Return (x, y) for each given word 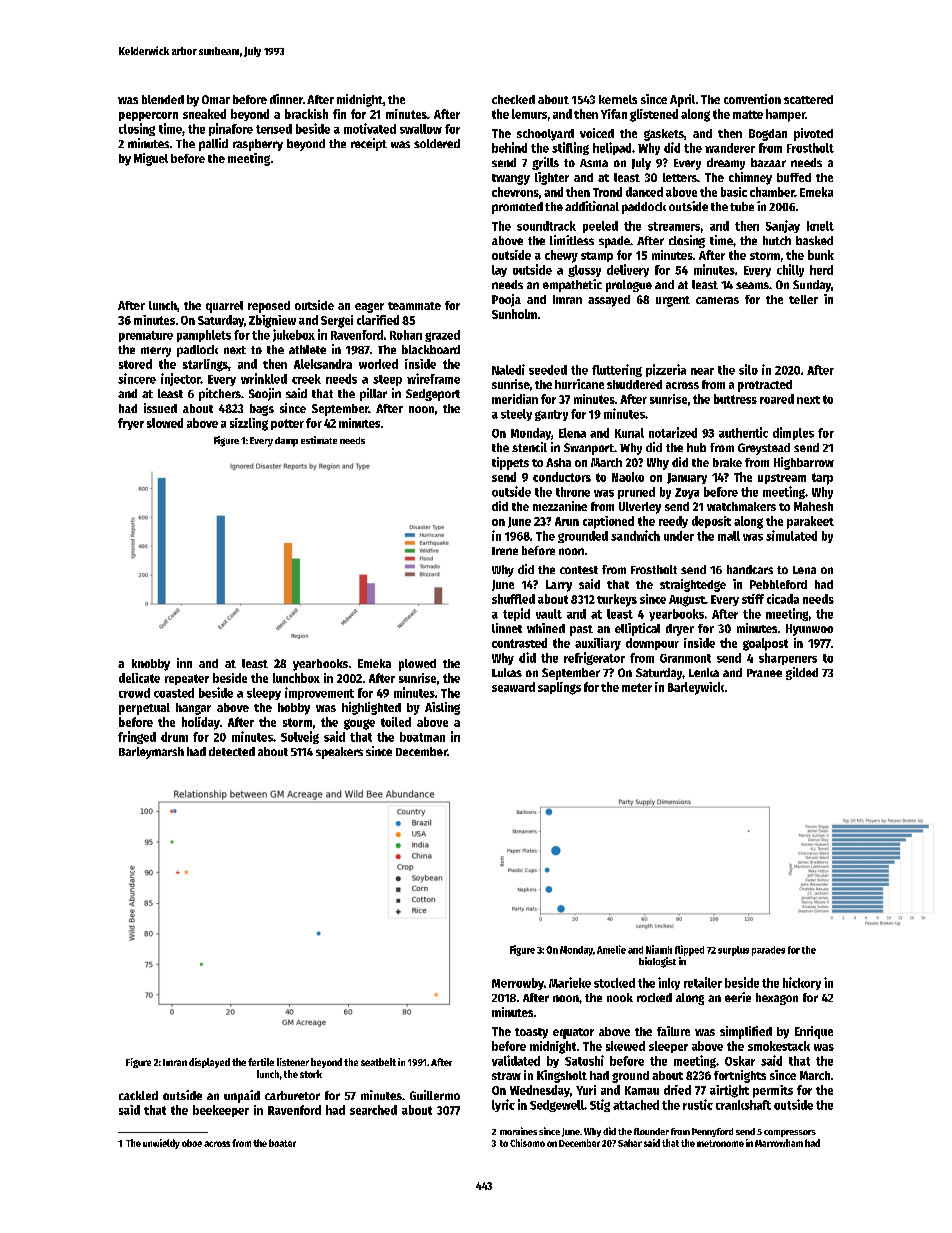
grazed (442, 336)
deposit (711, 522)
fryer (131, 424)
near (702, 371)
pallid (213, 144)
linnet (507, 628)
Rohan (406, 335)
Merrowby (518, 984)
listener (293, 1062)
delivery (628, 270)
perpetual (144, 709)
